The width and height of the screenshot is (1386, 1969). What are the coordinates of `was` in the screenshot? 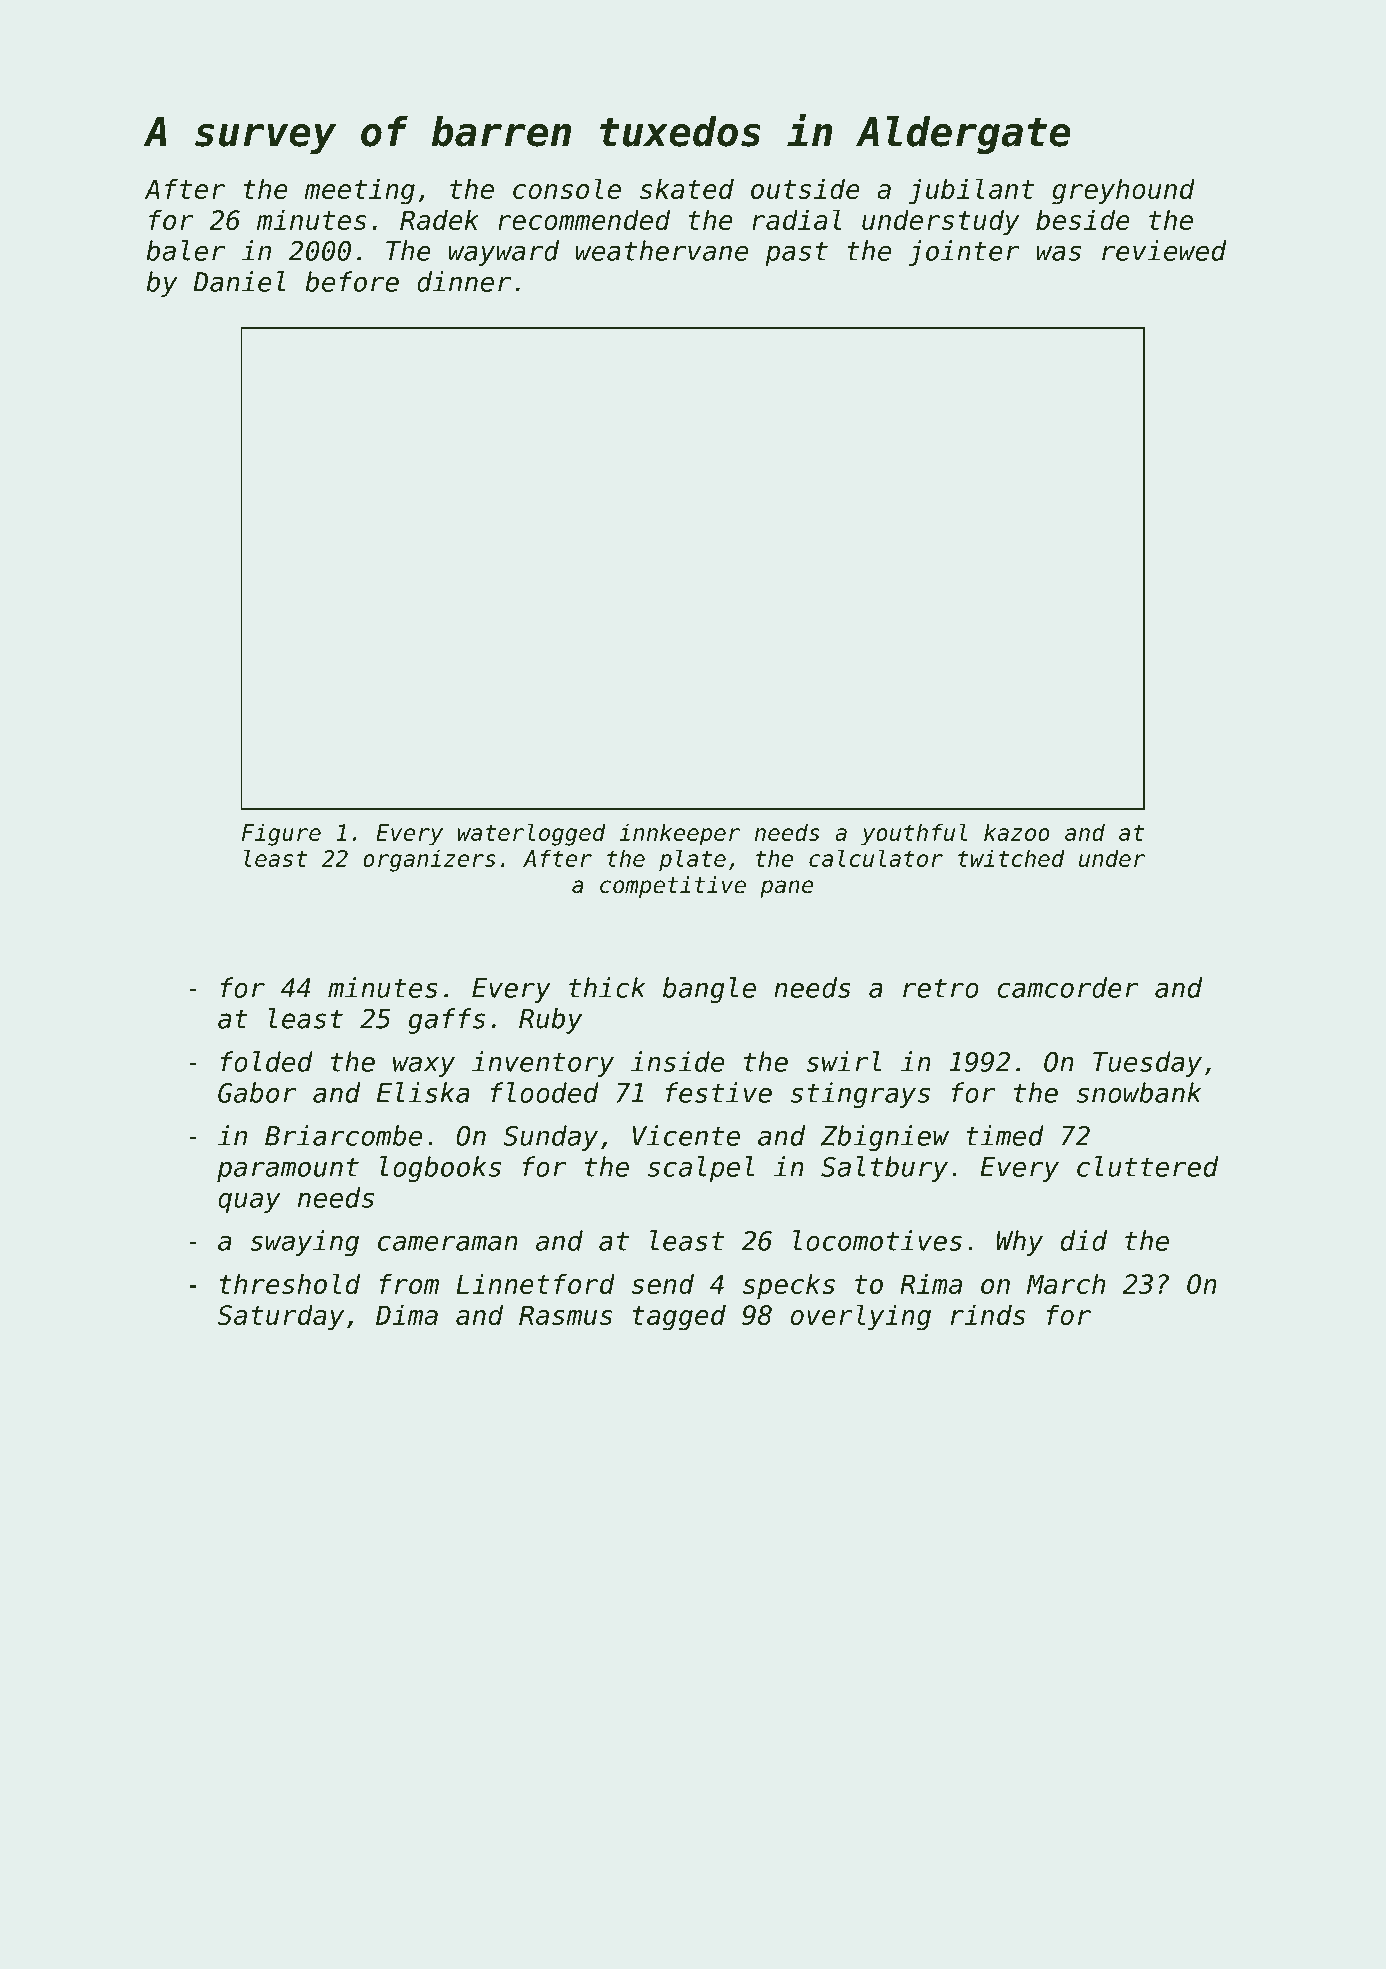 It's located at (1058, 253).
